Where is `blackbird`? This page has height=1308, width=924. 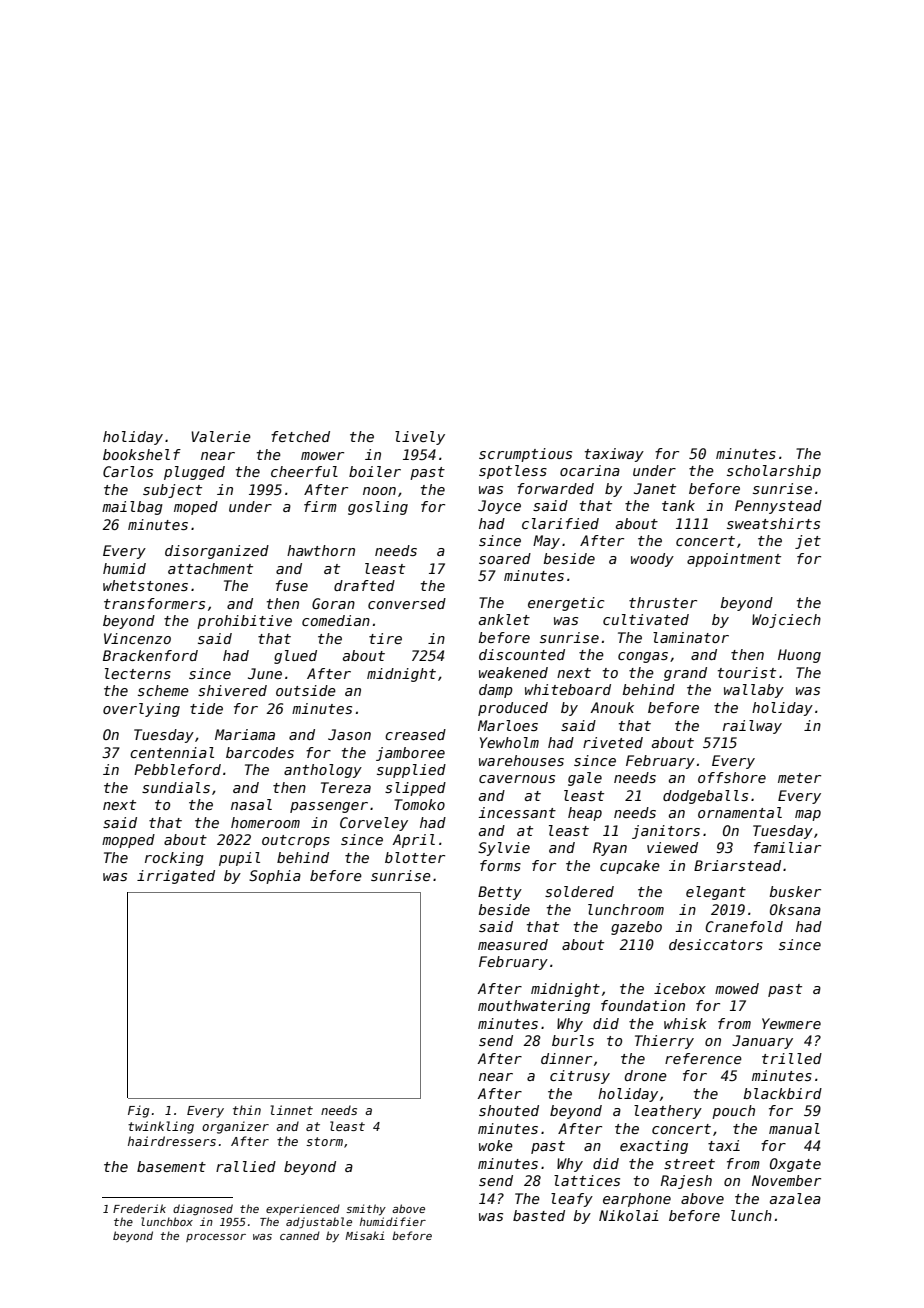
blackbird is located at coordinates (782, 1093).
